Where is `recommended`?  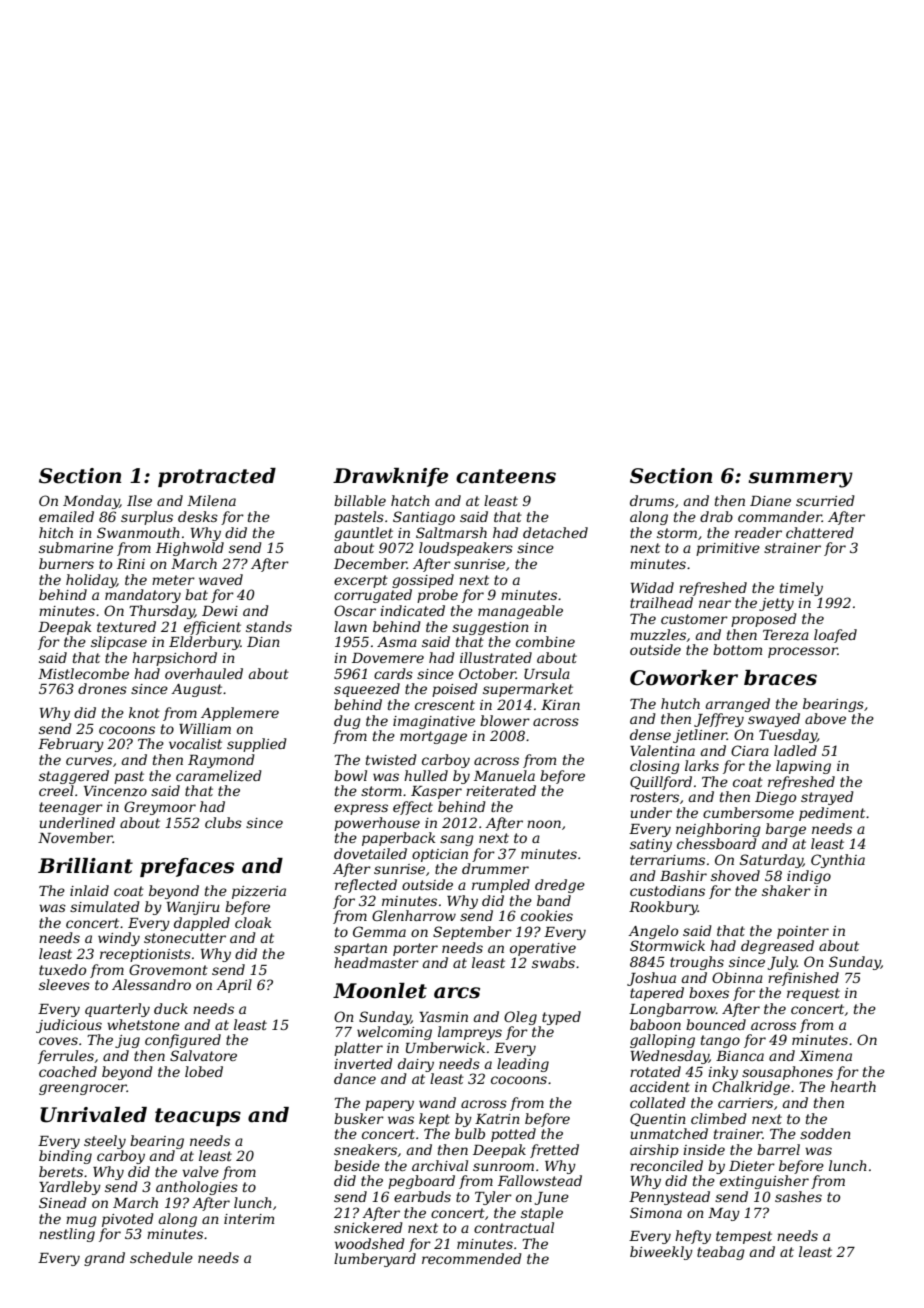 recommended is located at coordinates (472, 1258).
